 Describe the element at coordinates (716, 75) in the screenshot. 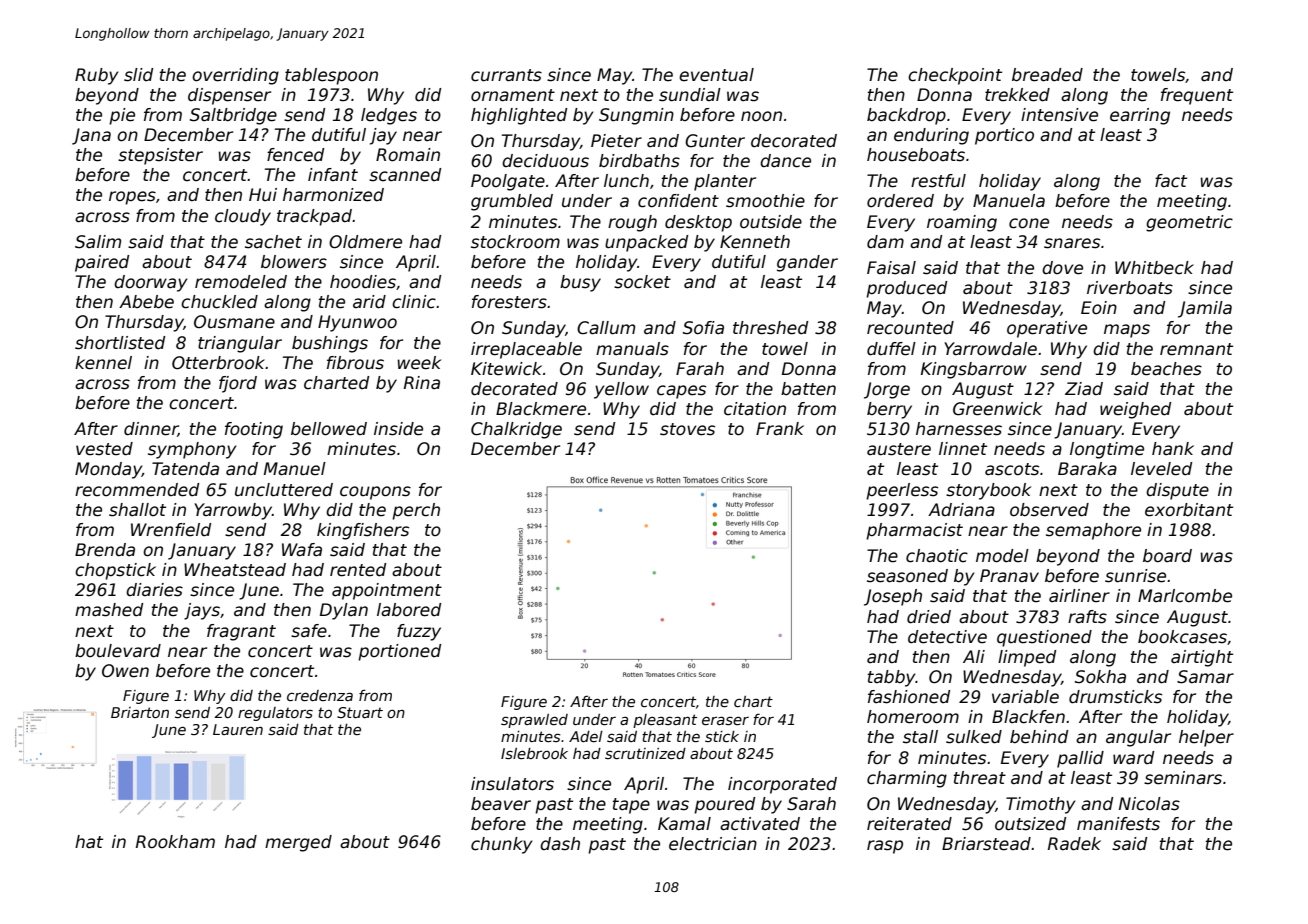

I see `eventual` at that location.
